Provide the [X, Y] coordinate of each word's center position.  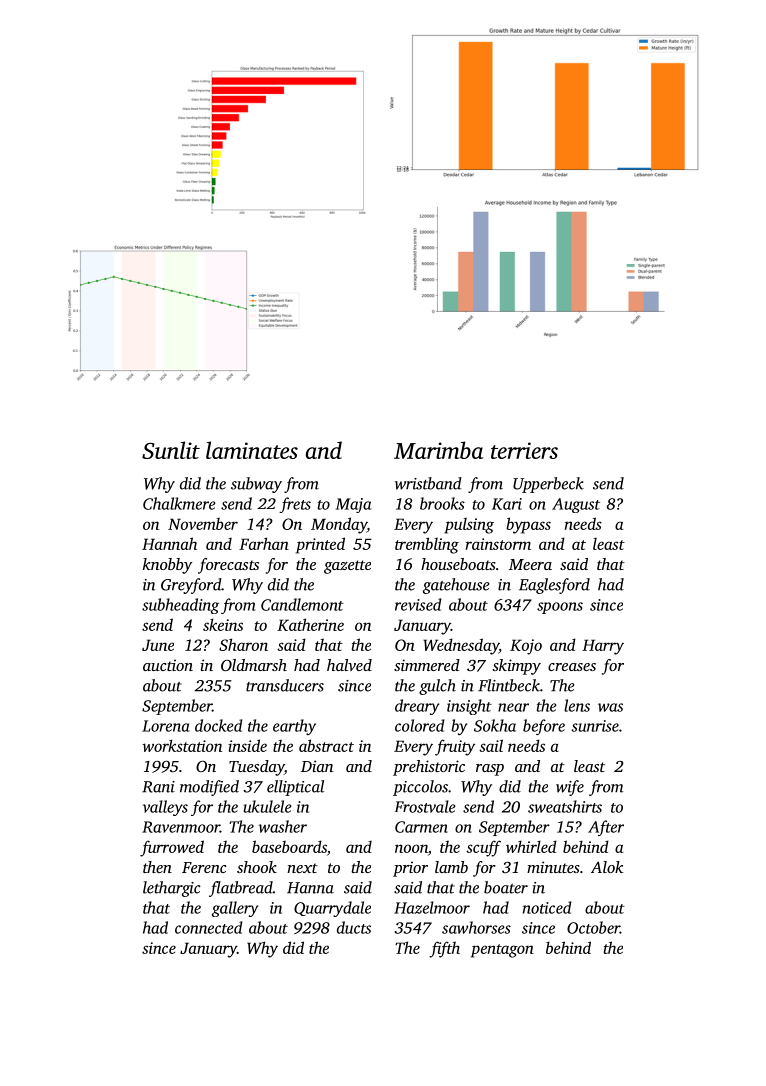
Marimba [438, 450]
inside [247, 745]
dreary [417, 707]
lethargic [172, 889]
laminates [252, 450]
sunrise [595, 726]
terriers [524, 450]
